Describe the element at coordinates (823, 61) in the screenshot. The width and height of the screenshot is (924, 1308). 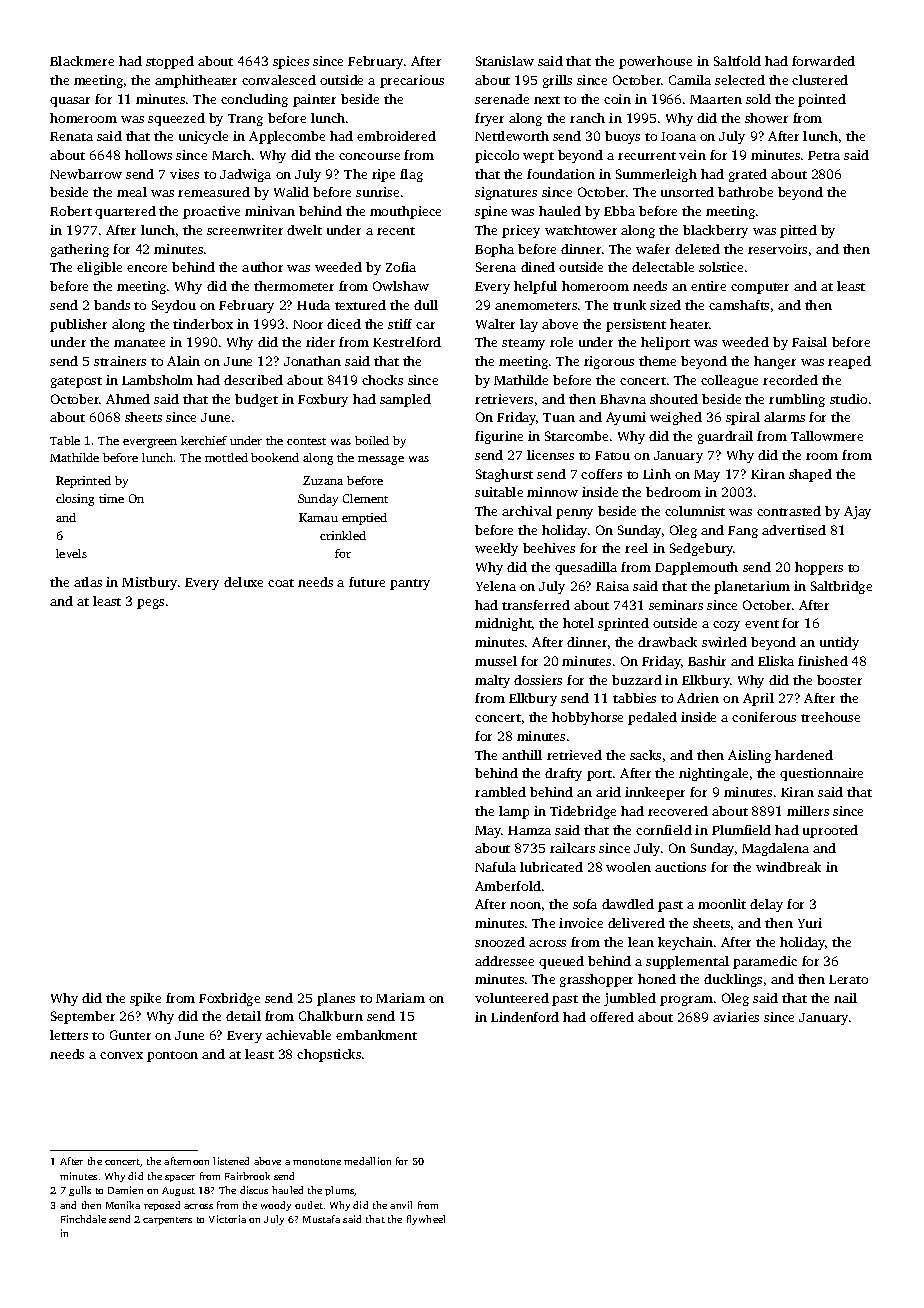
I see `forwarded` at that location.
